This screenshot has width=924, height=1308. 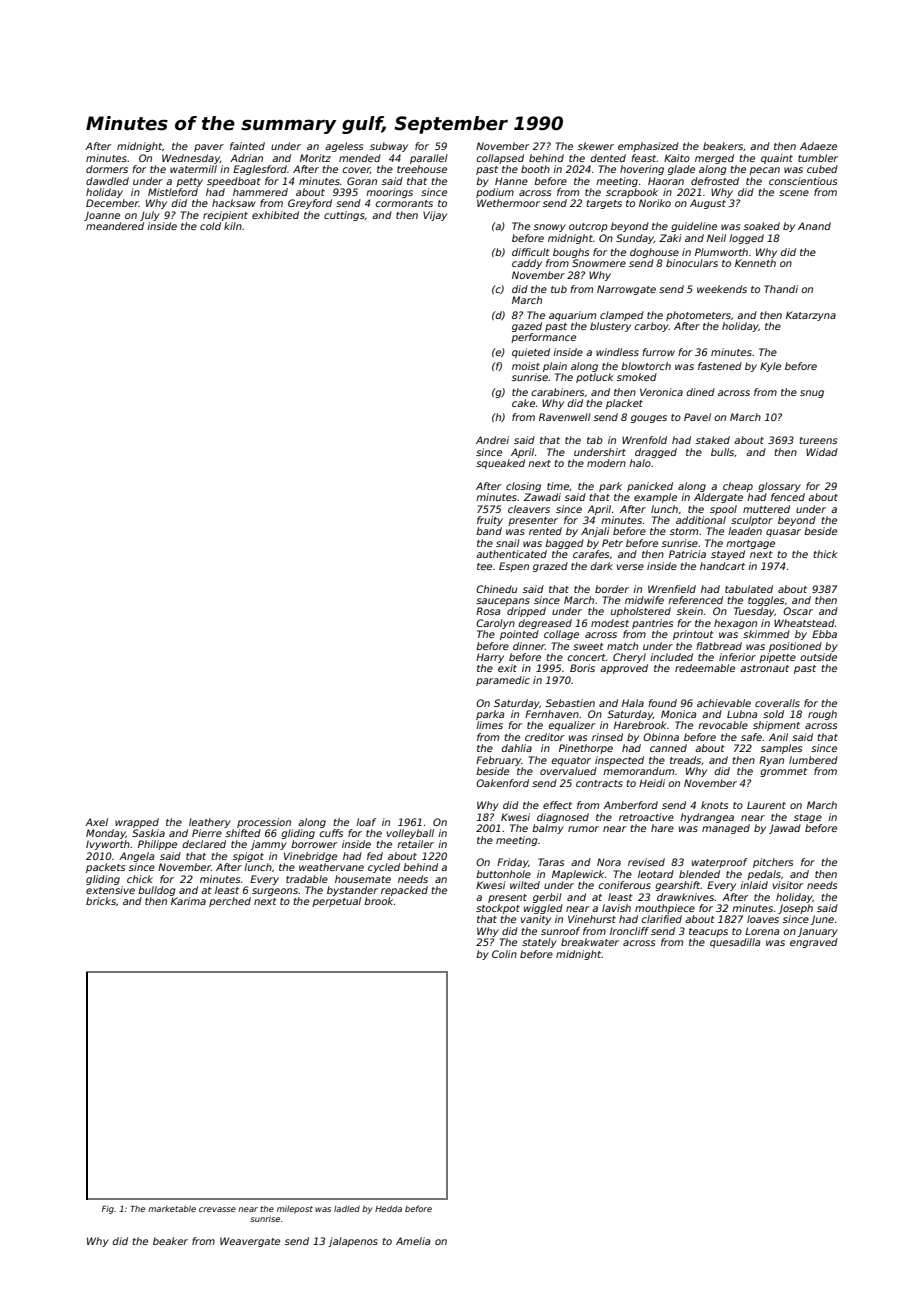 I want to click on Adaeze, so click(x=818, y=146).
